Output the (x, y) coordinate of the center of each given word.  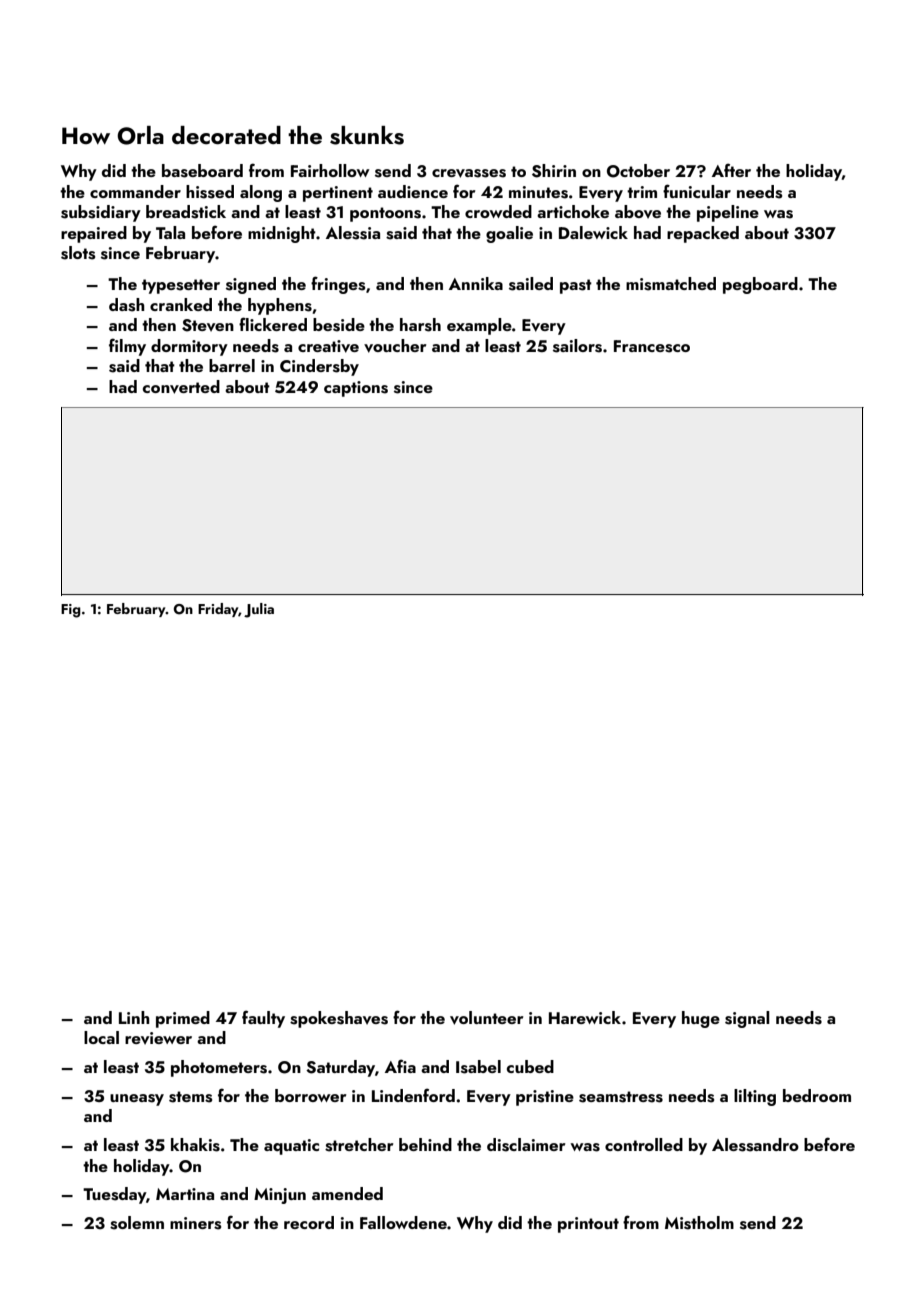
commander (135, 191)
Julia (259, 610)
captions (356, 389)
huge (701, 1019)
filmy (127, 347)
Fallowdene (403, 1222)
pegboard (760, 285)
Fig (71, 611)
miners (195, 1223)
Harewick (585, 1017)
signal (747, 1019)
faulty (263, 1019)
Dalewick (593, 232)
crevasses (469, 173)
